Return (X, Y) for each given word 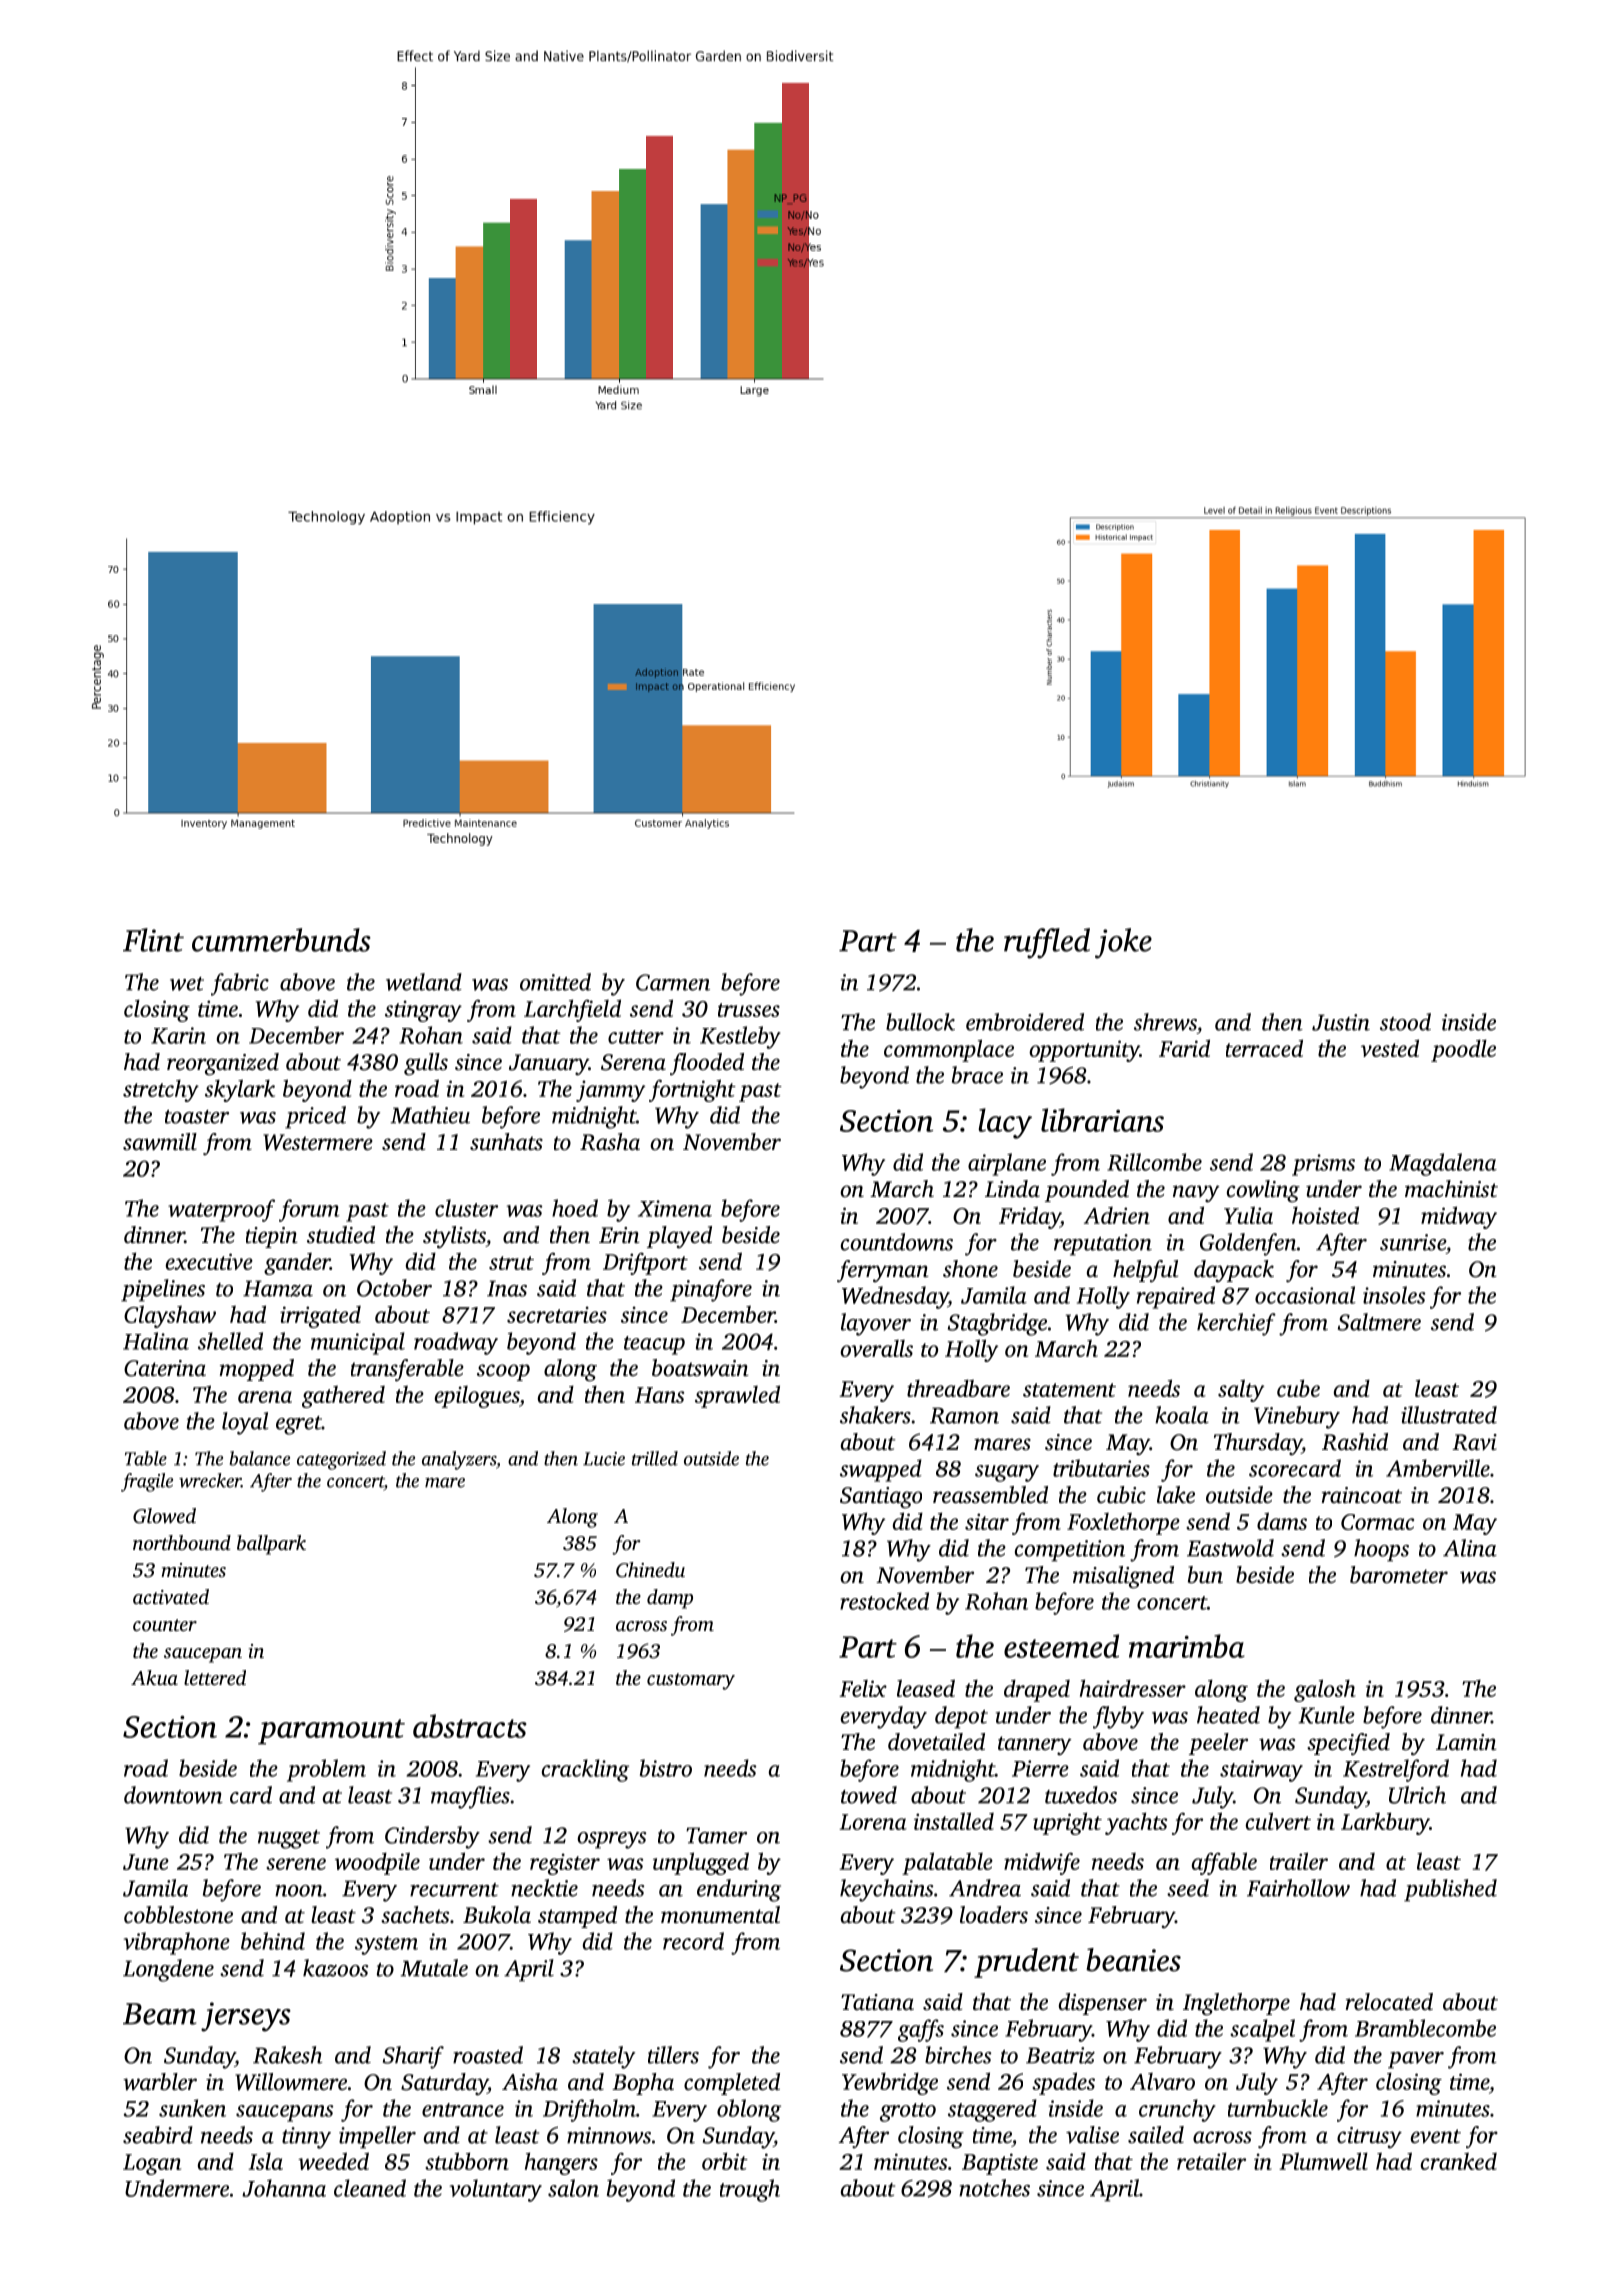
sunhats (506, 1142)
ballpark (271, 1545)
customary (691, 1681)
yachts (1136, 1823)
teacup (654, 1345)
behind (273, 1941)
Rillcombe (1154, 1162)
